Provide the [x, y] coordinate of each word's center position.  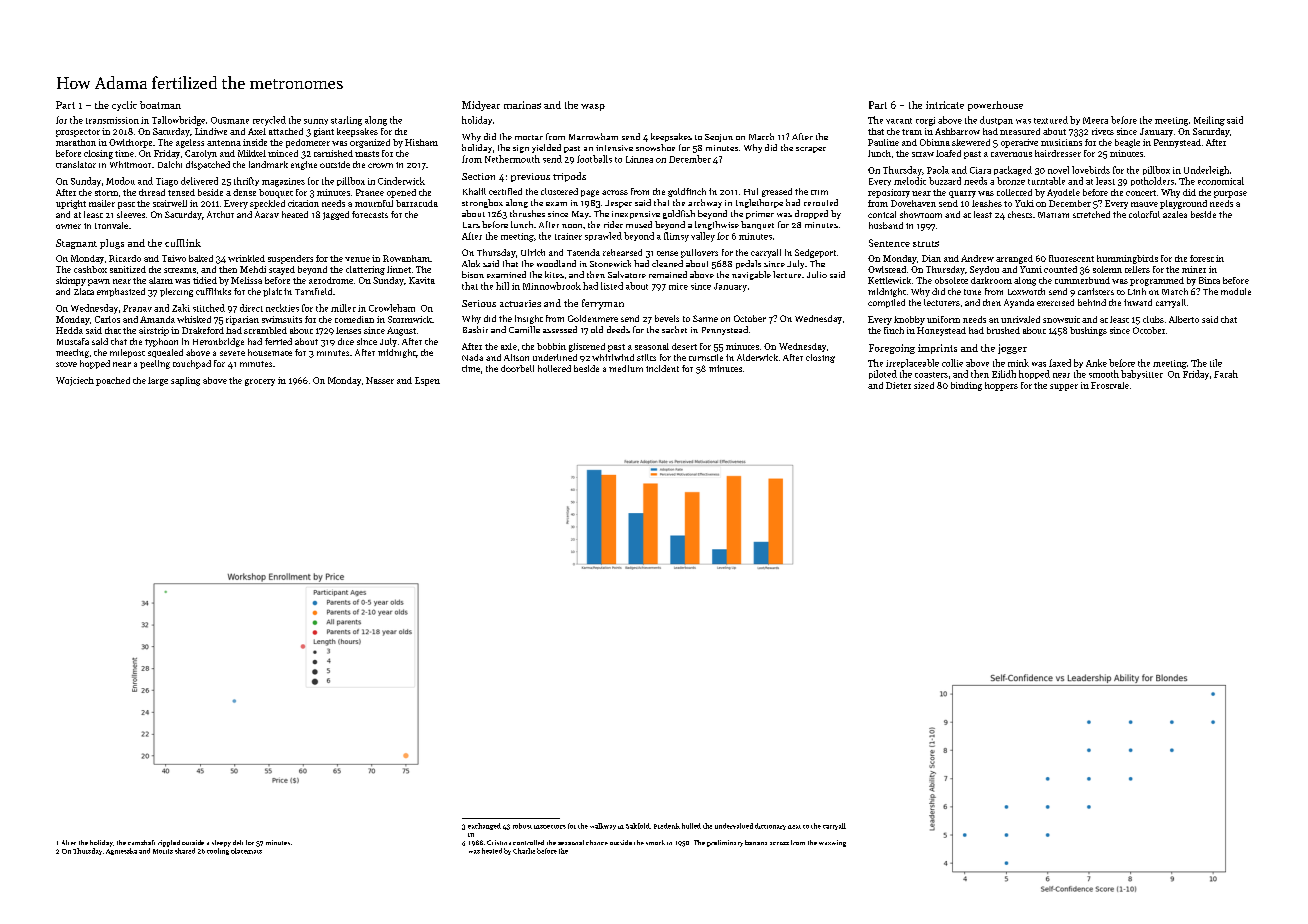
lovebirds [1091, 170]
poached [113, 381]
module [1236, 291]
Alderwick [757, 357]
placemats [246, 851]
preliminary [725, 843]
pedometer [308, 143]
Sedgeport [815, 253]
